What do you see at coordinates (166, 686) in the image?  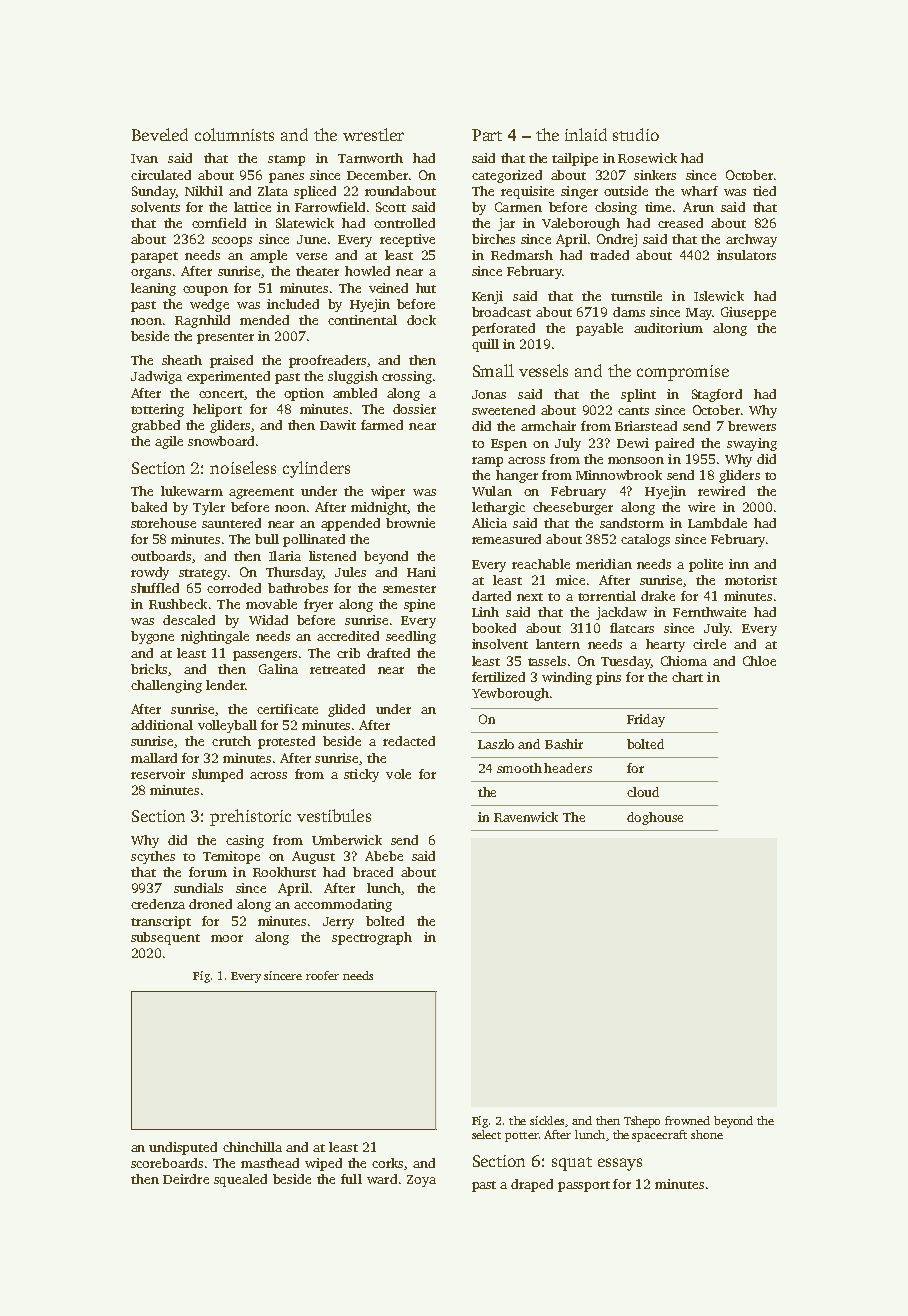 I see `challenging` at bounding box center [166, 686].
